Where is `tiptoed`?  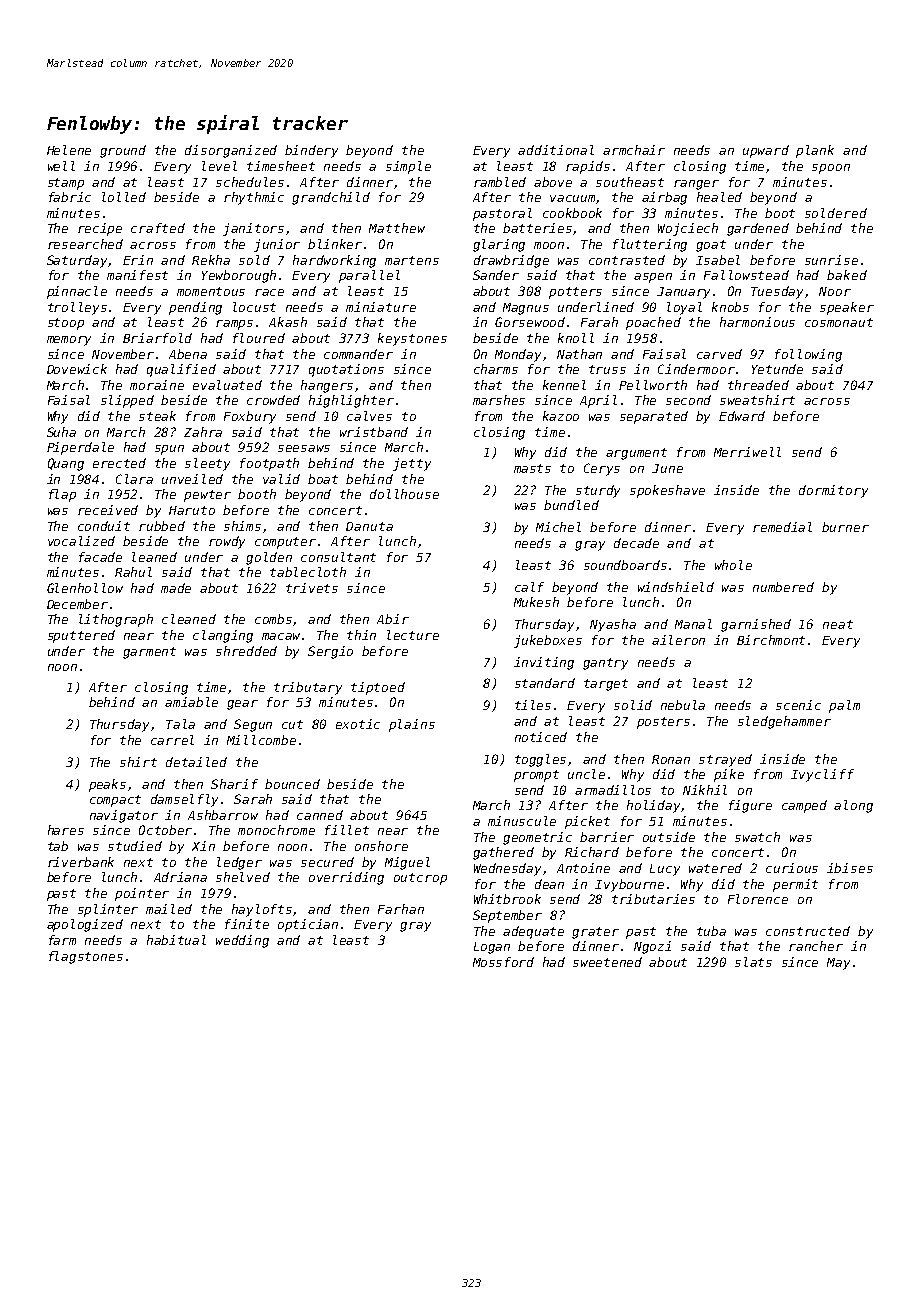
tiptoed is located at coordinates (378, 688).
